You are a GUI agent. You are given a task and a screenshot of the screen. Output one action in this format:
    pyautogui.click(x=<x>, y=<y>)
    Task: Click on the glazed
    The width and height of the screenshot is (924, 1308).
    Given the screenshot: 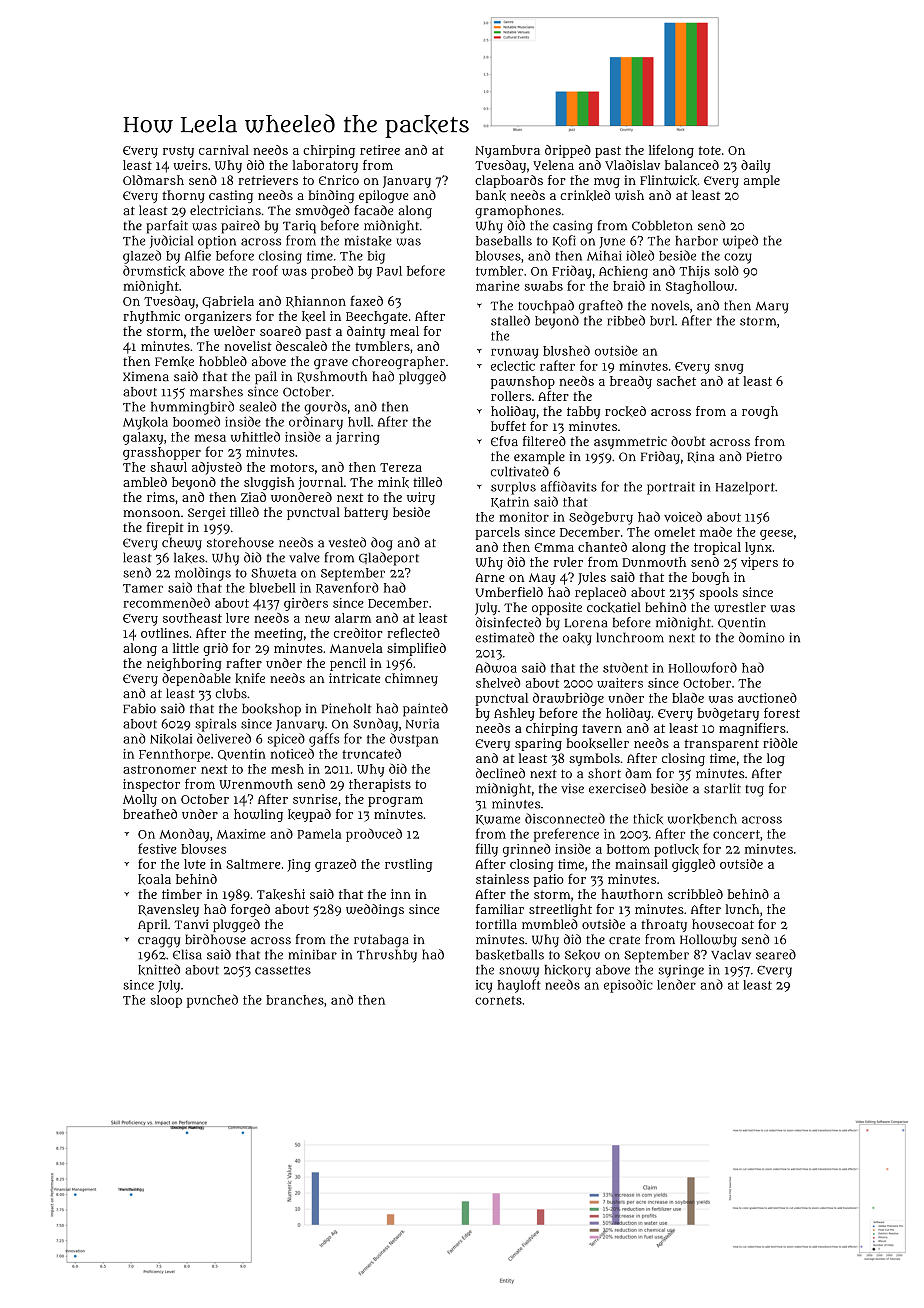 What is the action you would take?
    pyautogui.click(x=142, y=257)
